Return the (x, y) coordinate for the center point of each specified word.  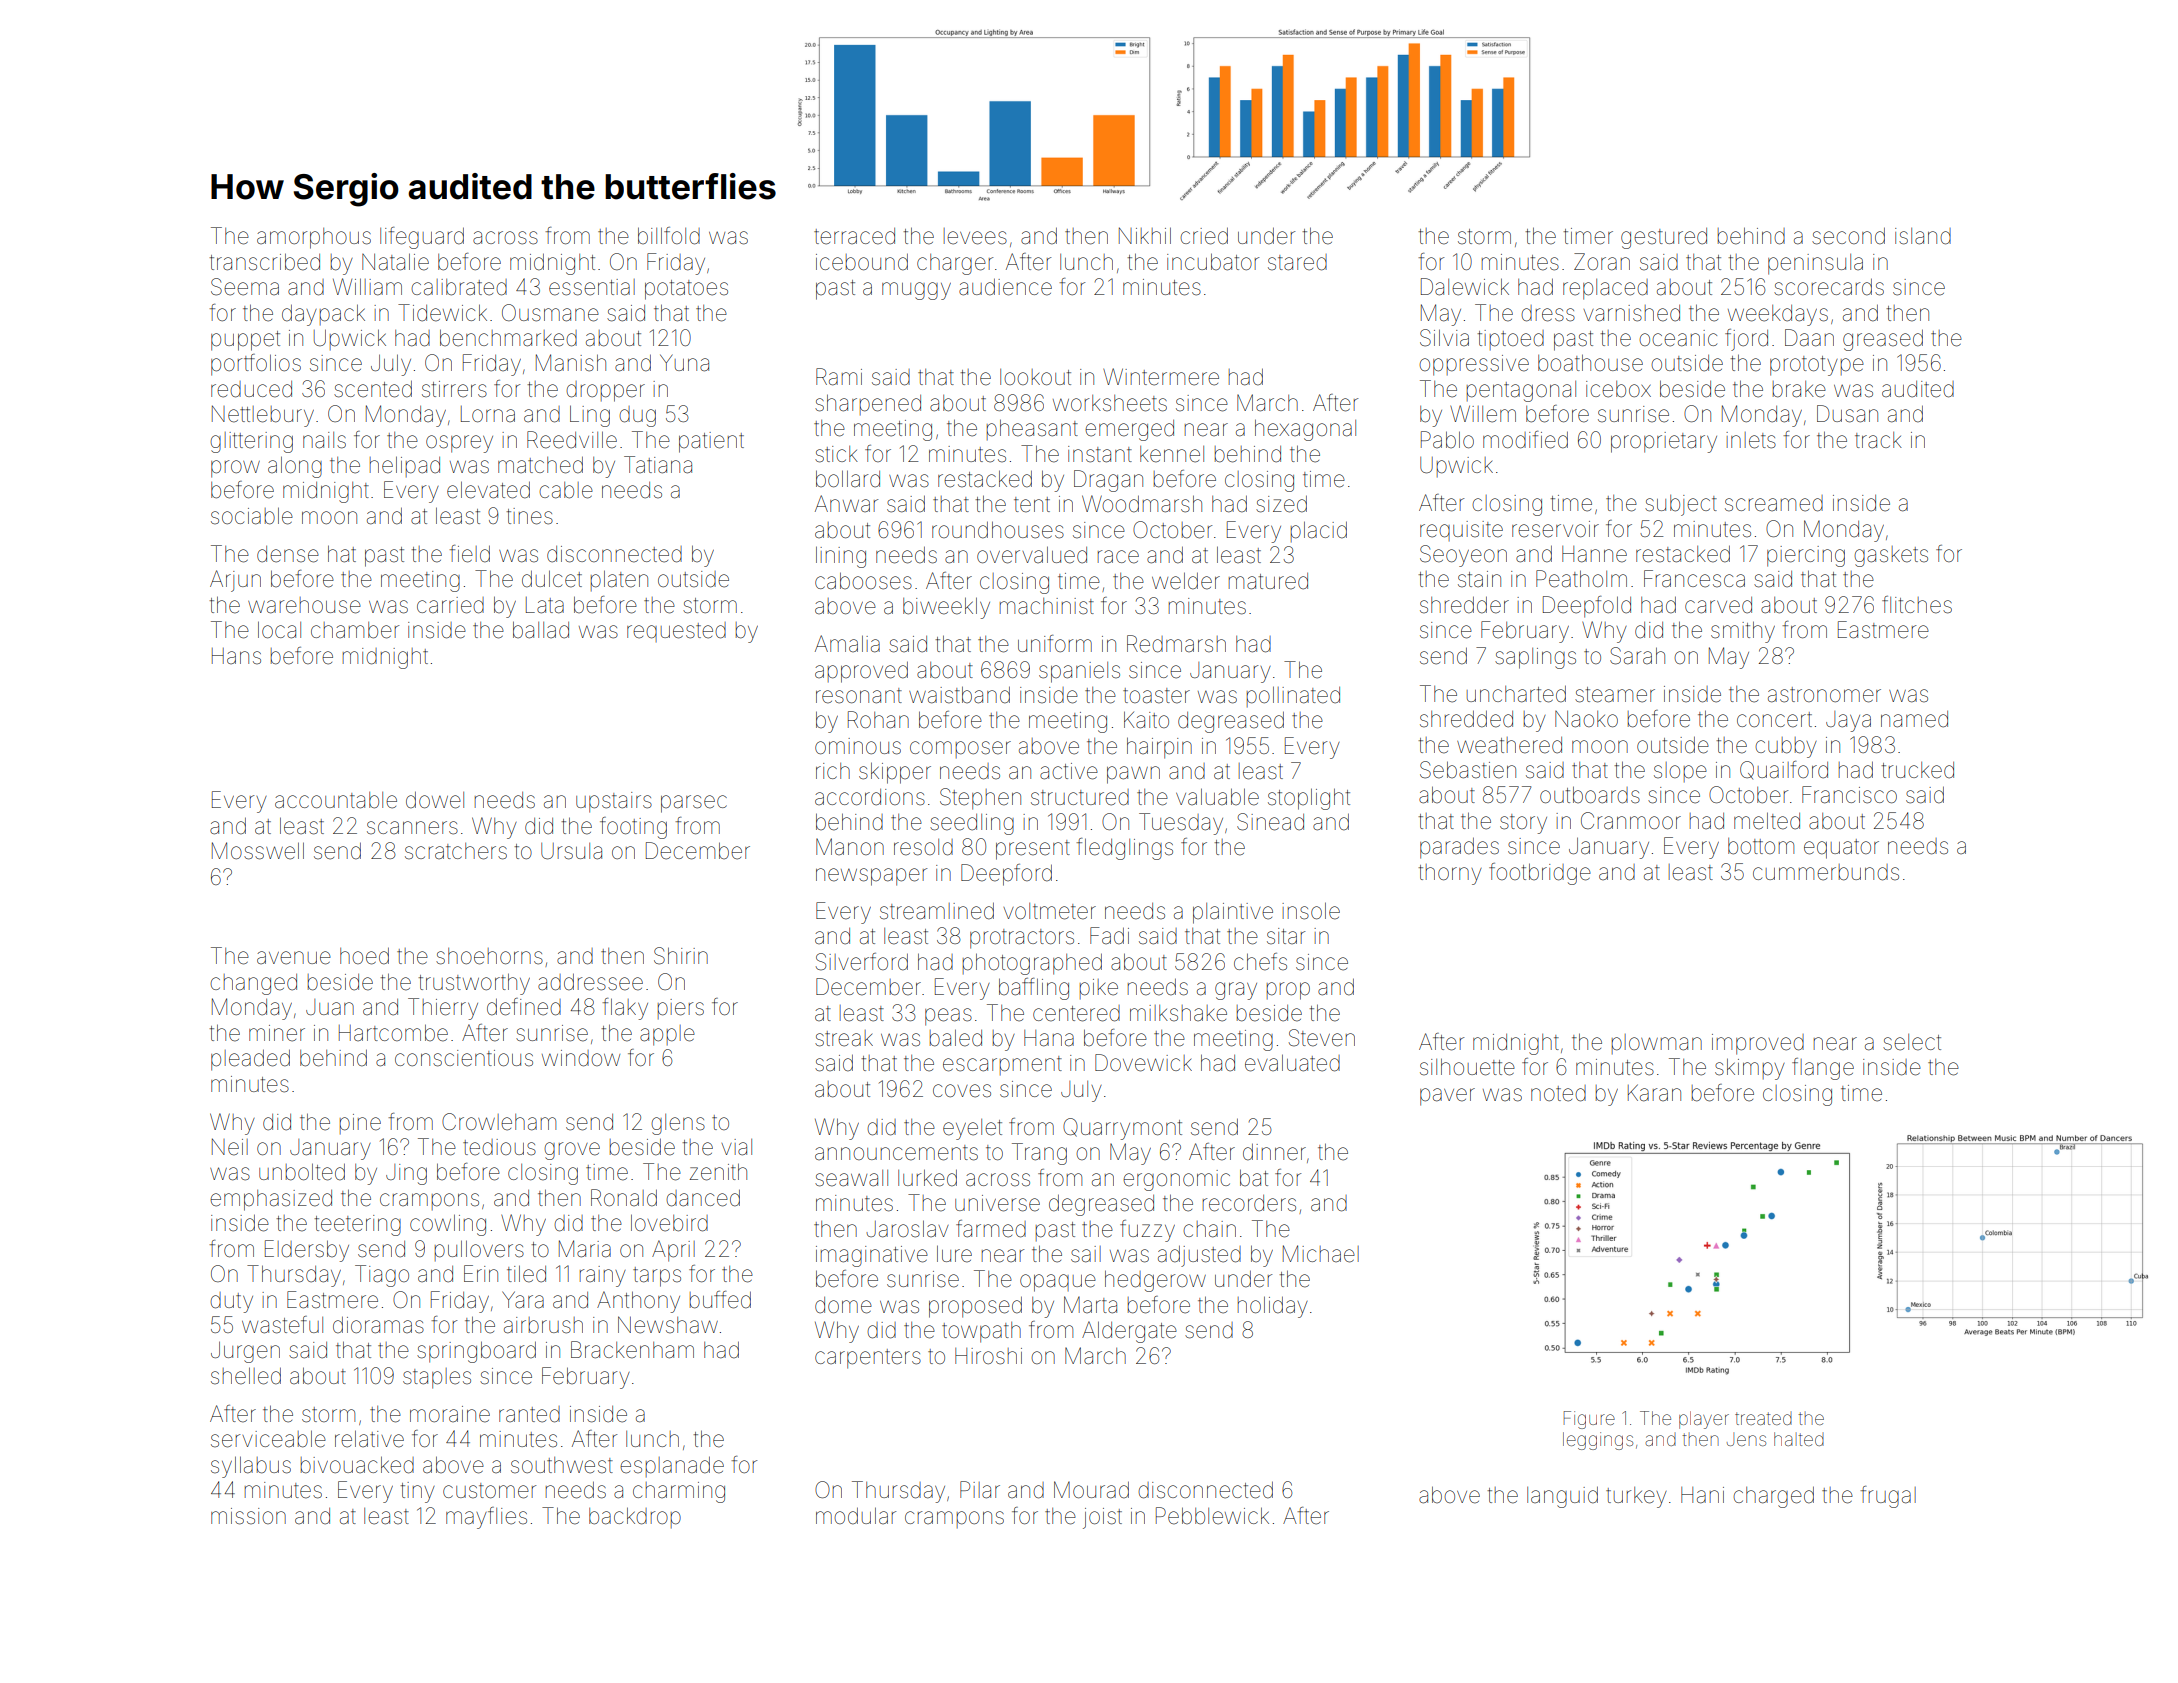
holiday (1273, 1307)
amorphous (314, 238)
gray (1236, 991)
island (1923, 236)
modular (856, 1516)
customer (489, 1491)
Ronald (624, 1198)
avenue (294, 958)
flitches (1917, 605)
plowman (1657, 1044)
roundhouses (998, 530)
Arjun (235, 581)
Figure (1589, 1420)
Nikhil (1145, 235)
